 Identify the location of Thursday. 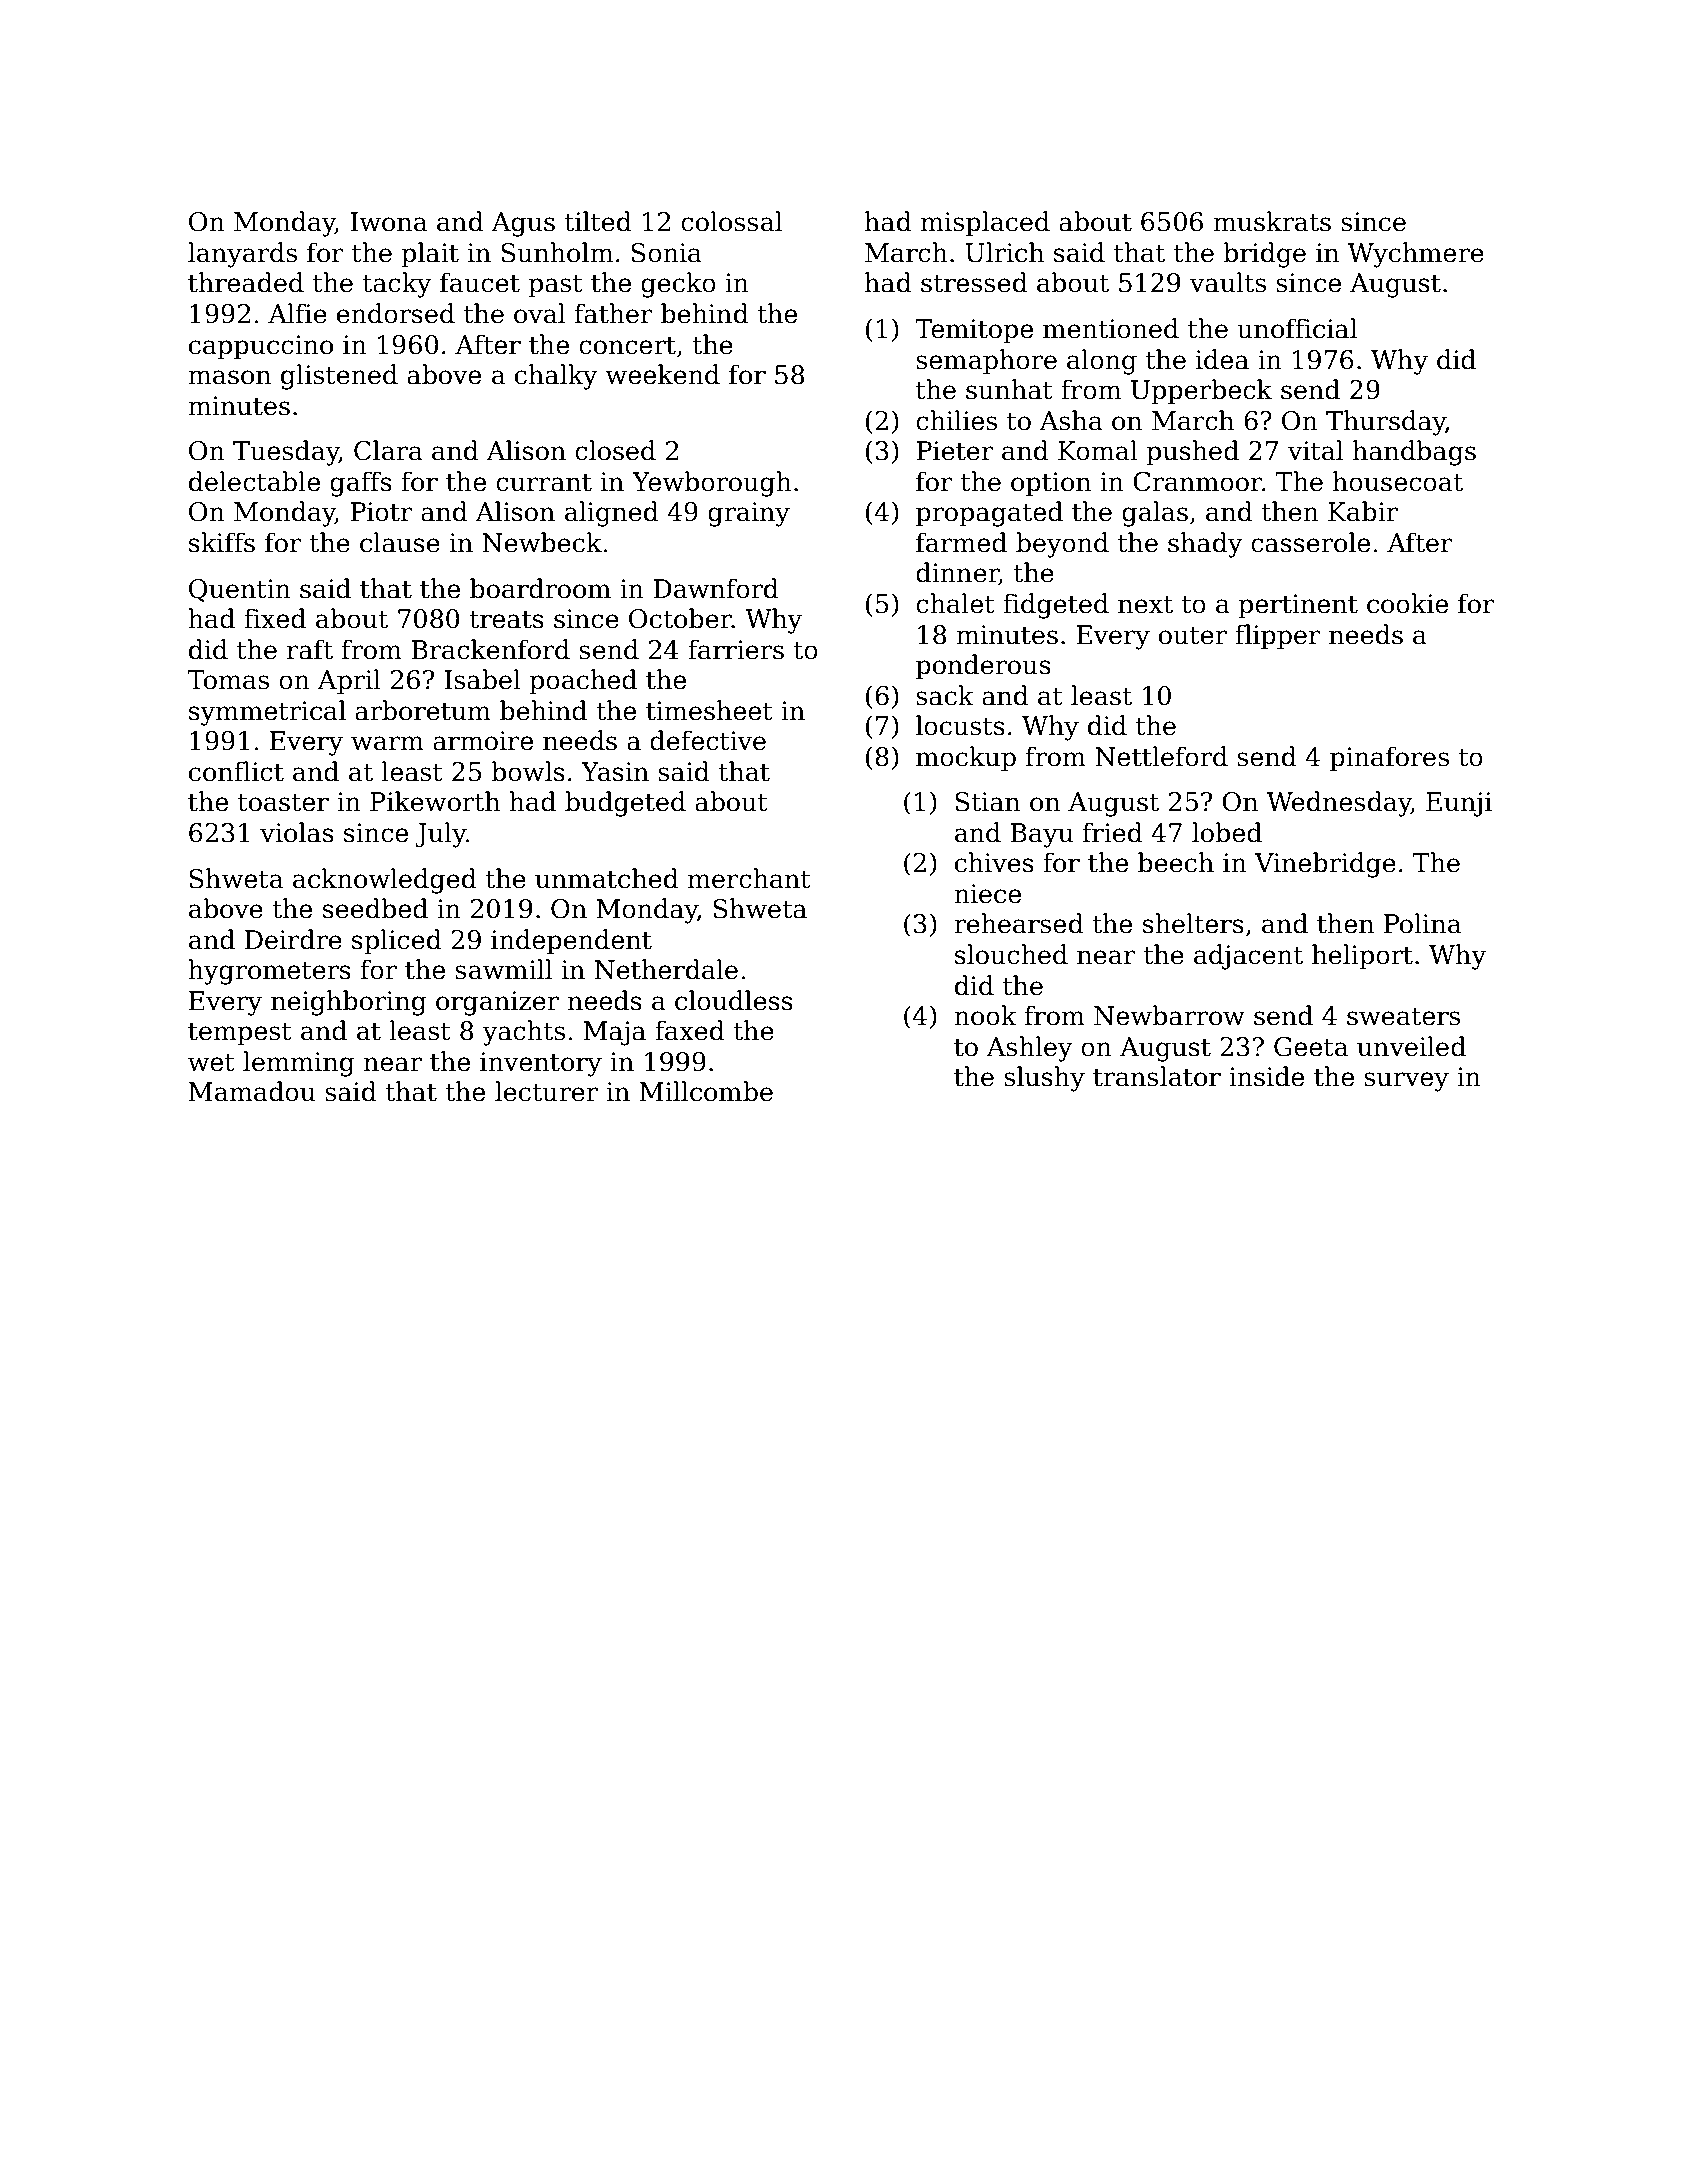
(1386, 423).
